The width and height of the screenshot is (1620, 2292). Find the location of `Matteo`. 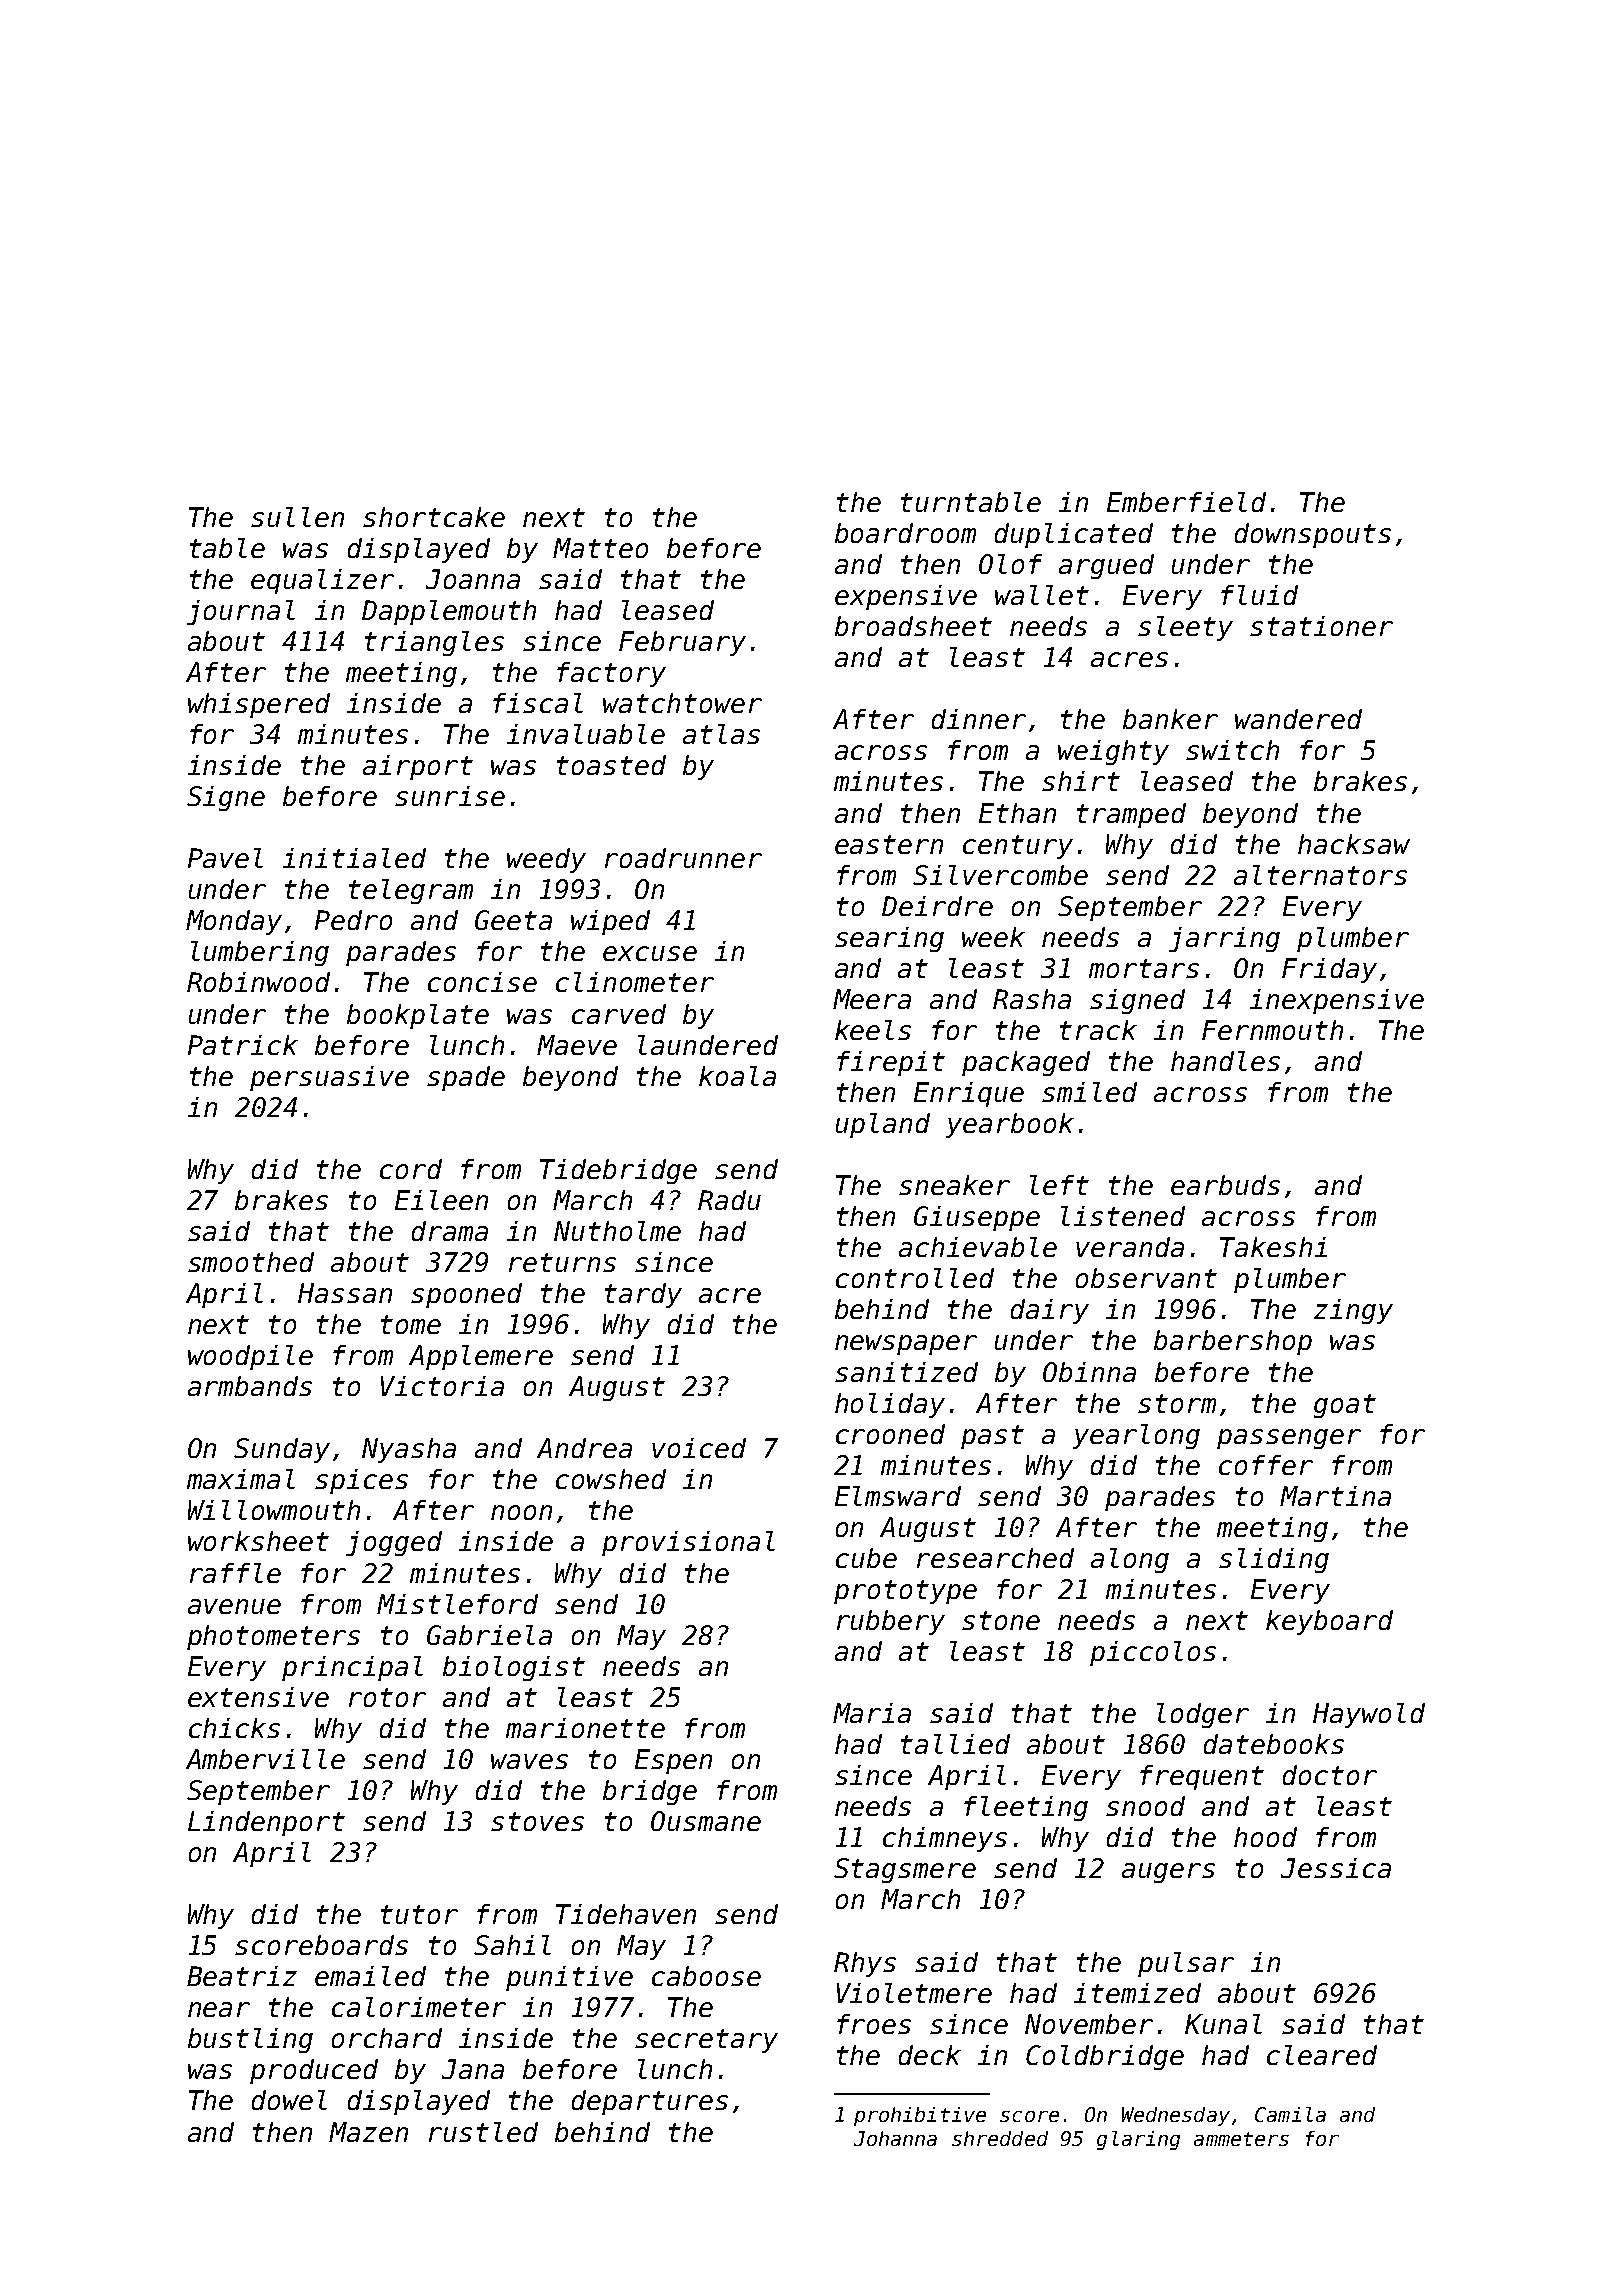

Matteo is located at coordinates (600, 548).
